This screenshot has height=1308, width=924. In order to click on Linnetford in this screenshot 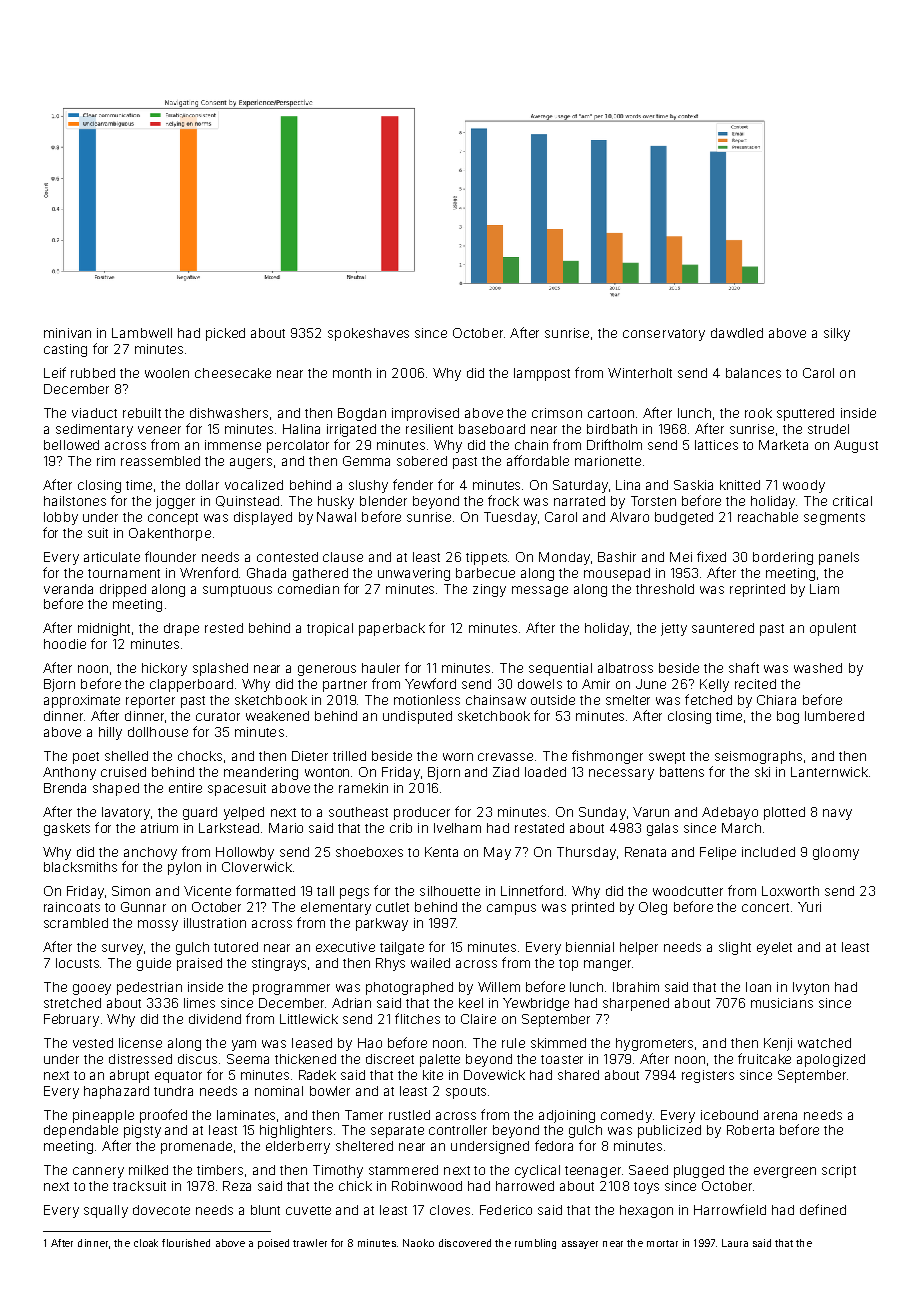, I will do `click(532, 890)`.
